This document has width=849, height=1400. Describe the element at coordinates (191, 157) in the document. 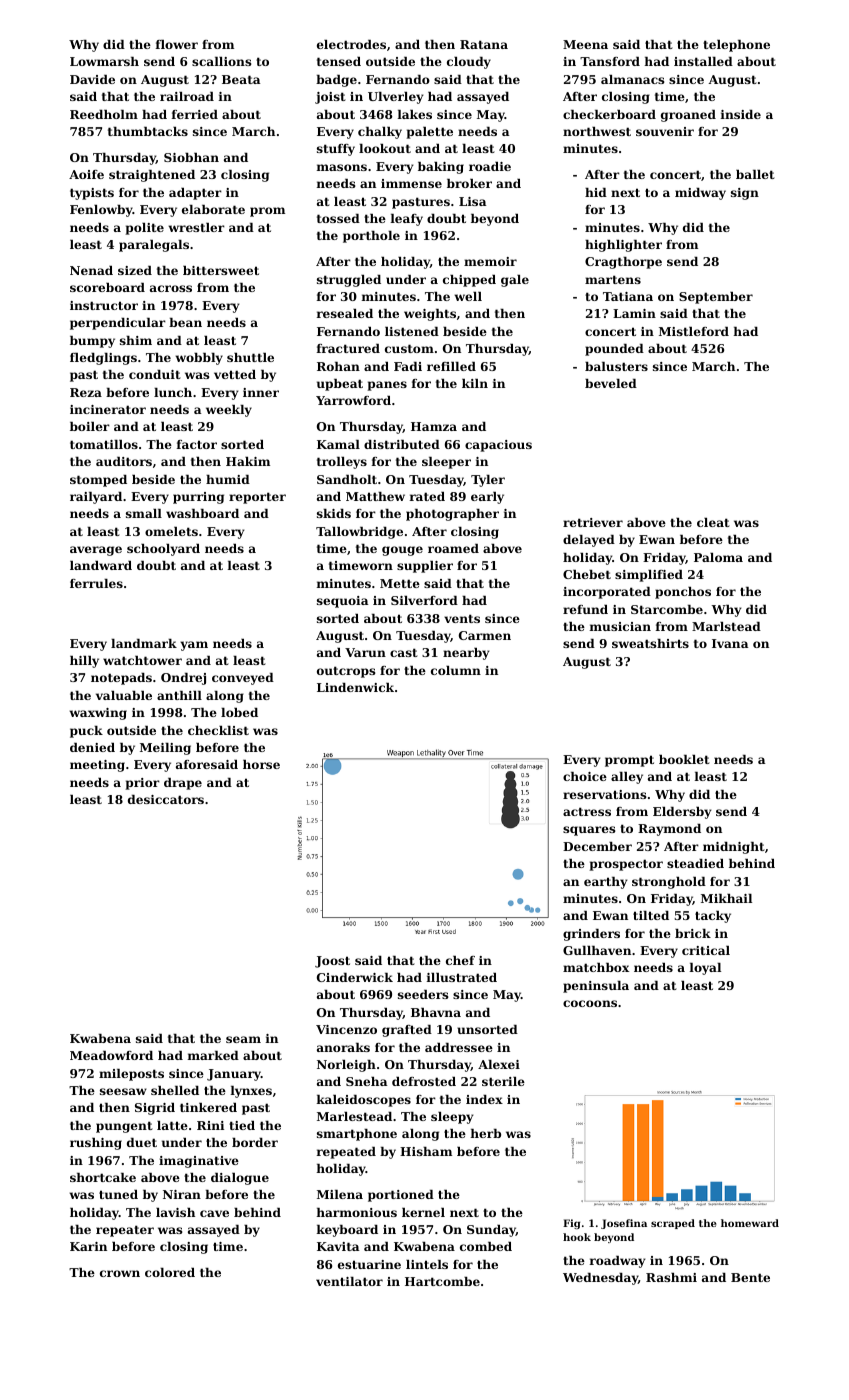

I see `Siobhan` at that location.
